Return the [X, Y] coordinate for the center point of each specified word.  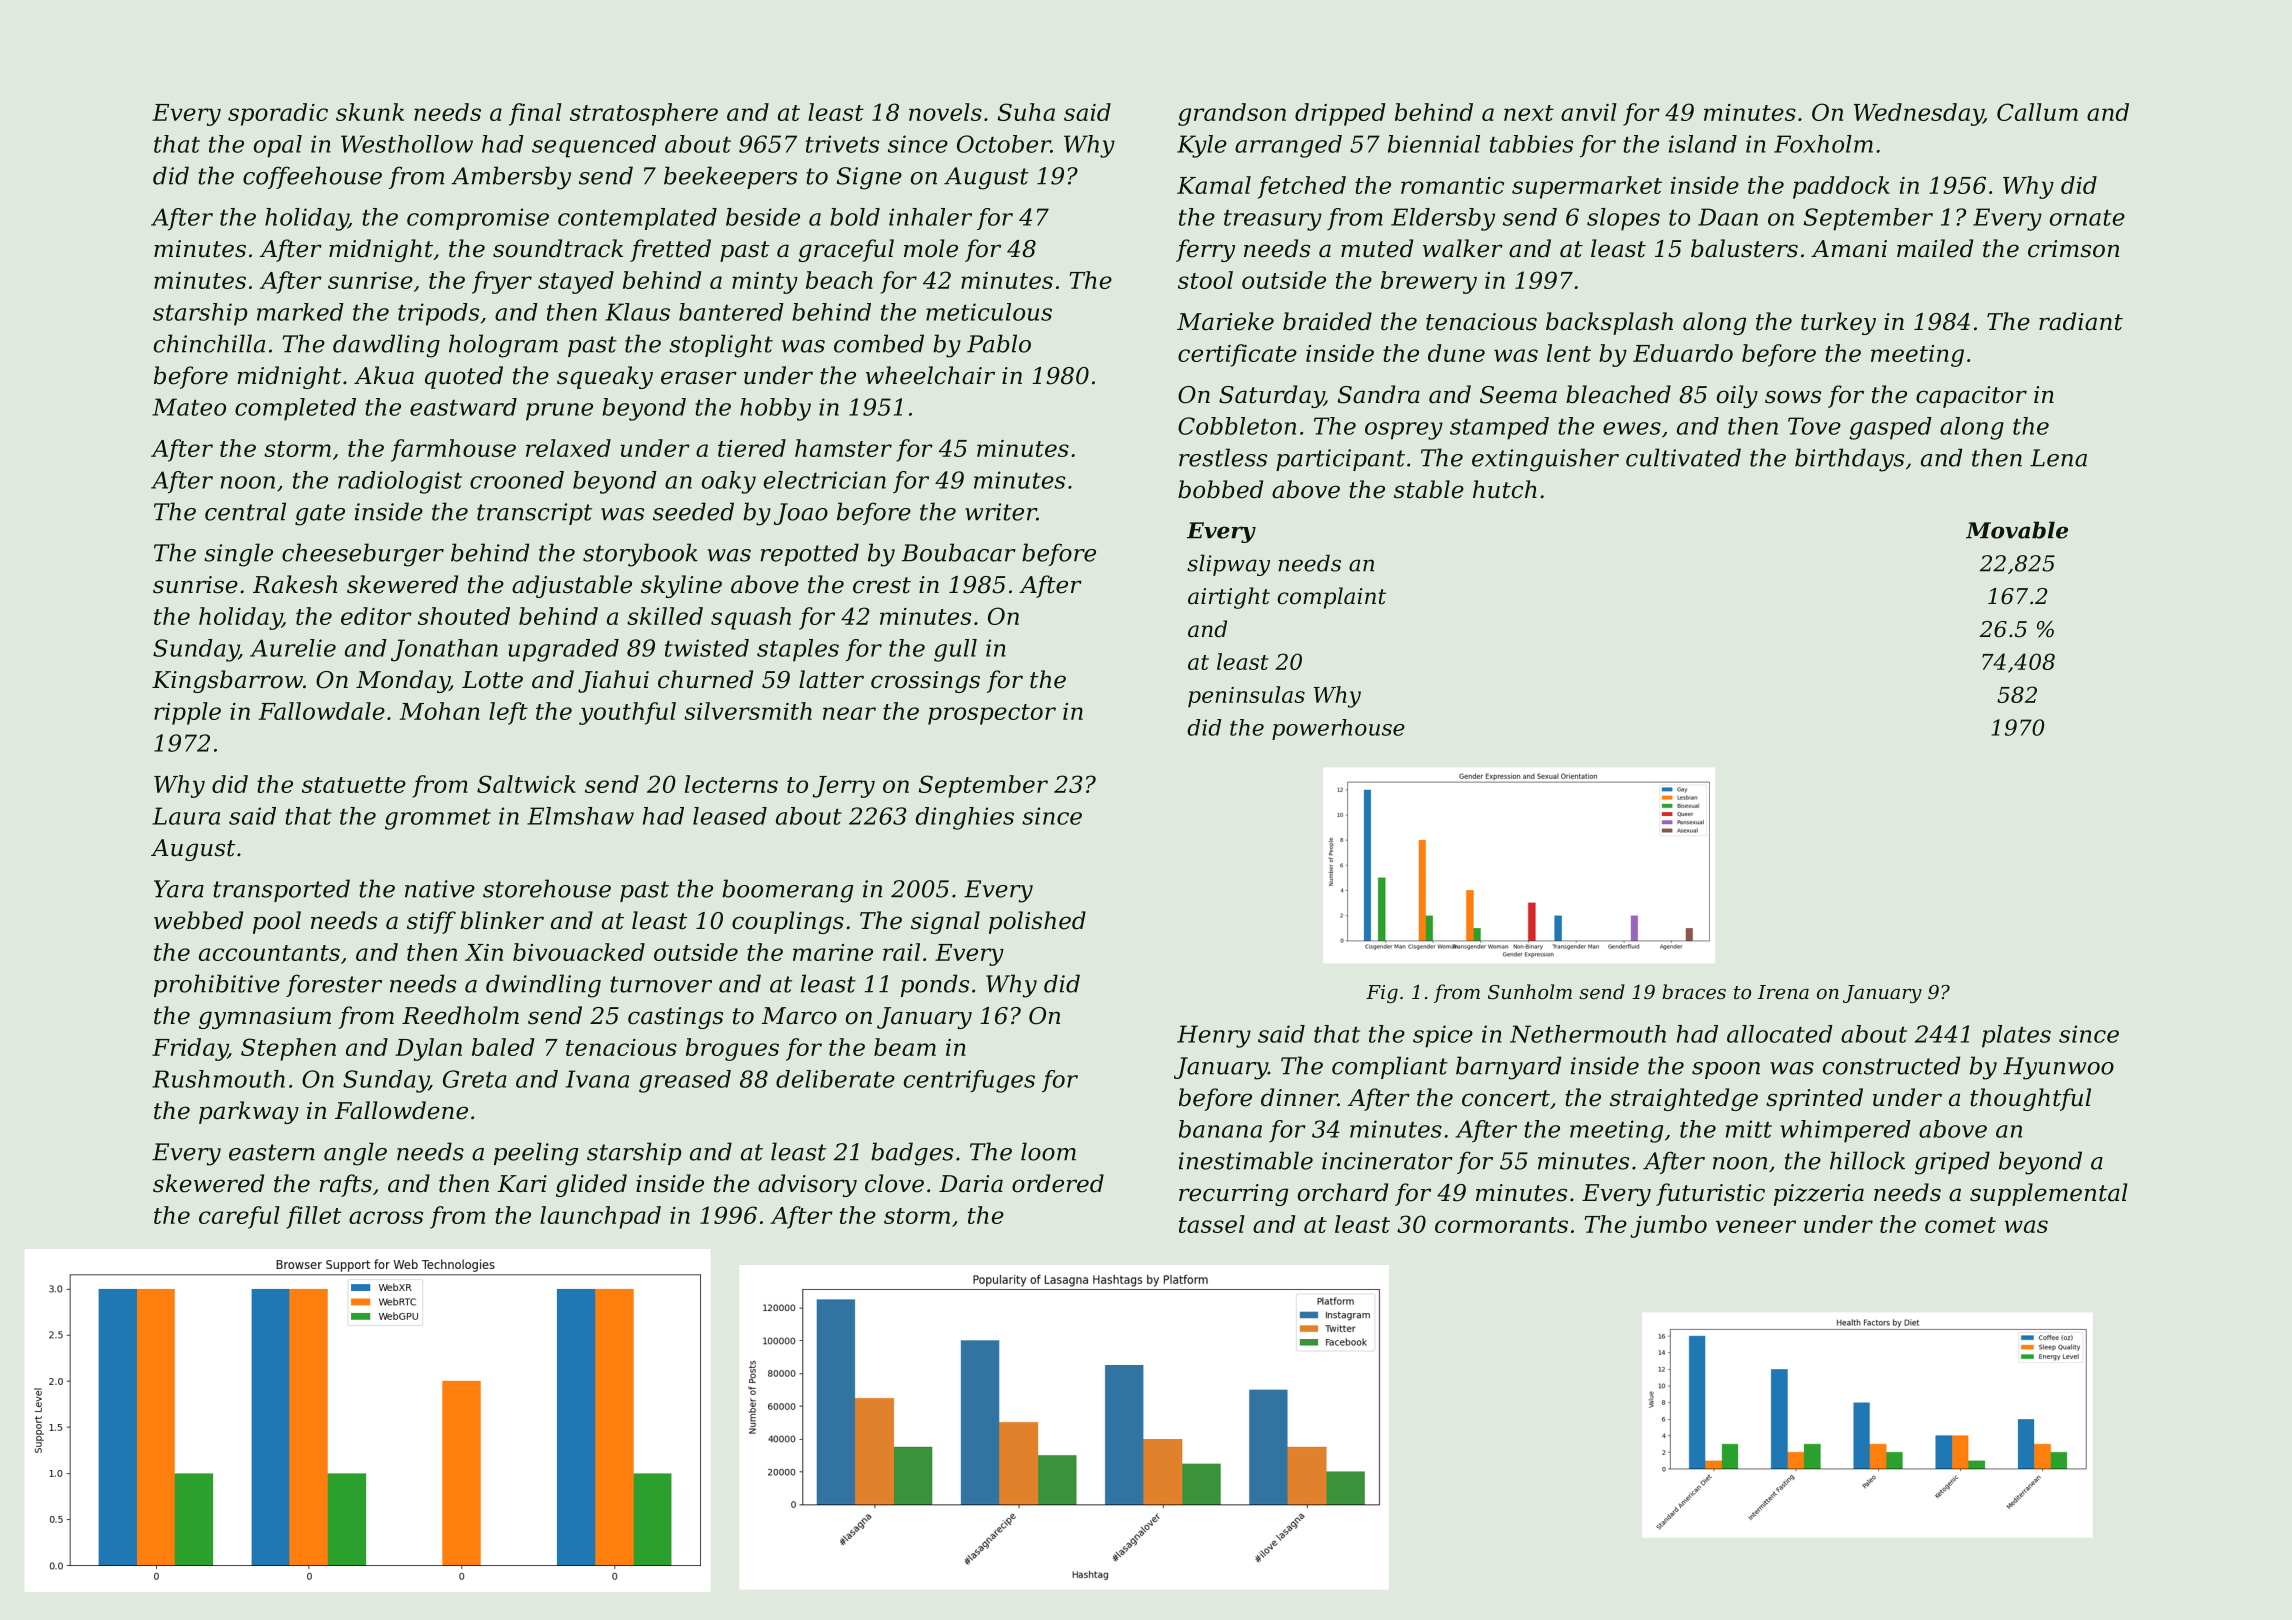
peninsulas [1246, 697]
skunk [370, 112]
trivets [842, 144]
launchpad [600, 1217]
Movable [2017, 530]
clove [894, 1183]
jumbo [1668, 1226]
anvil [1589, 112]
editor [376, 616]
